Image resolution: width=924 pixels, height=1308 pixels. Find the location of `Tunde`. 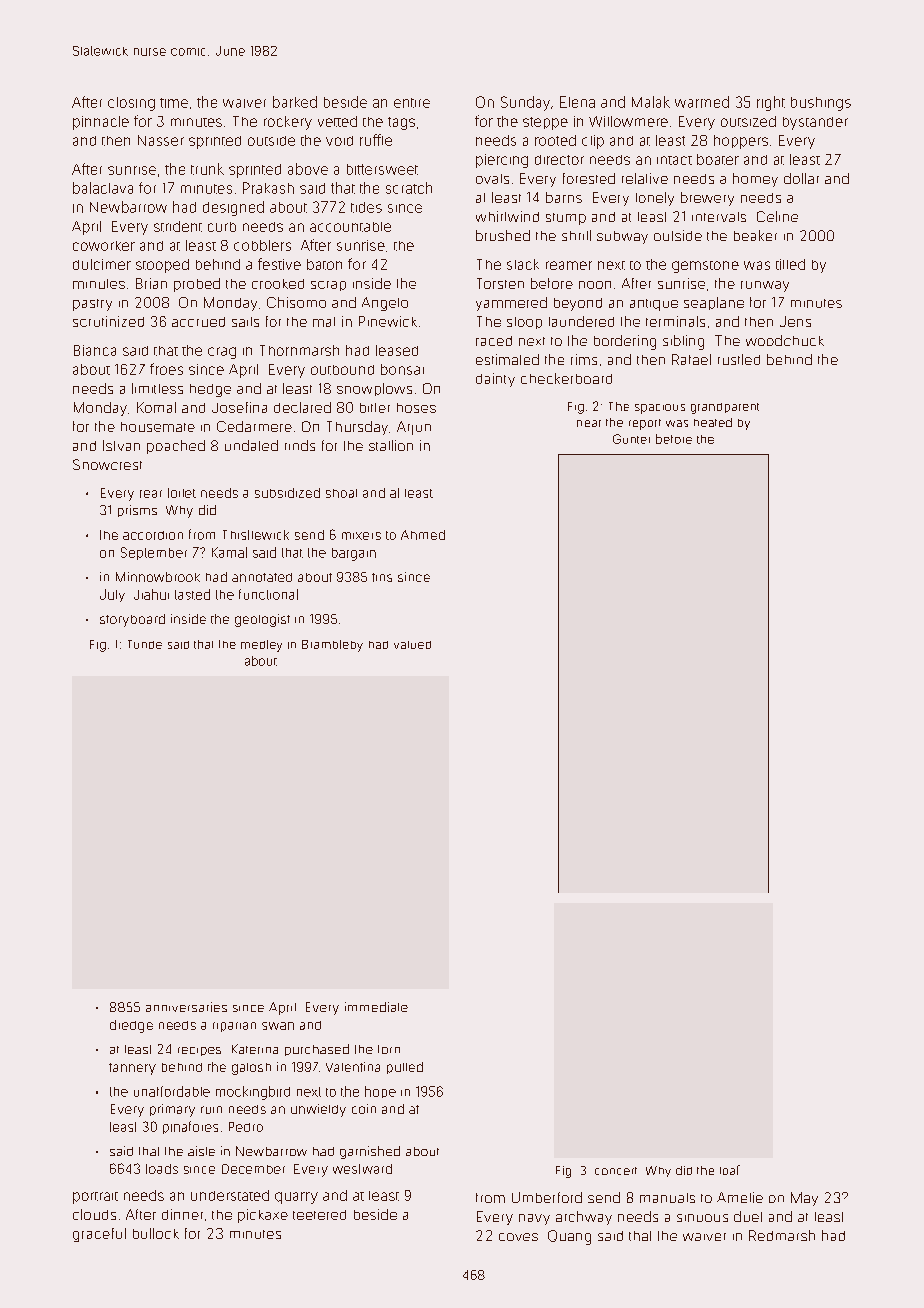

Tunde is located at coordinates (145, 644).
